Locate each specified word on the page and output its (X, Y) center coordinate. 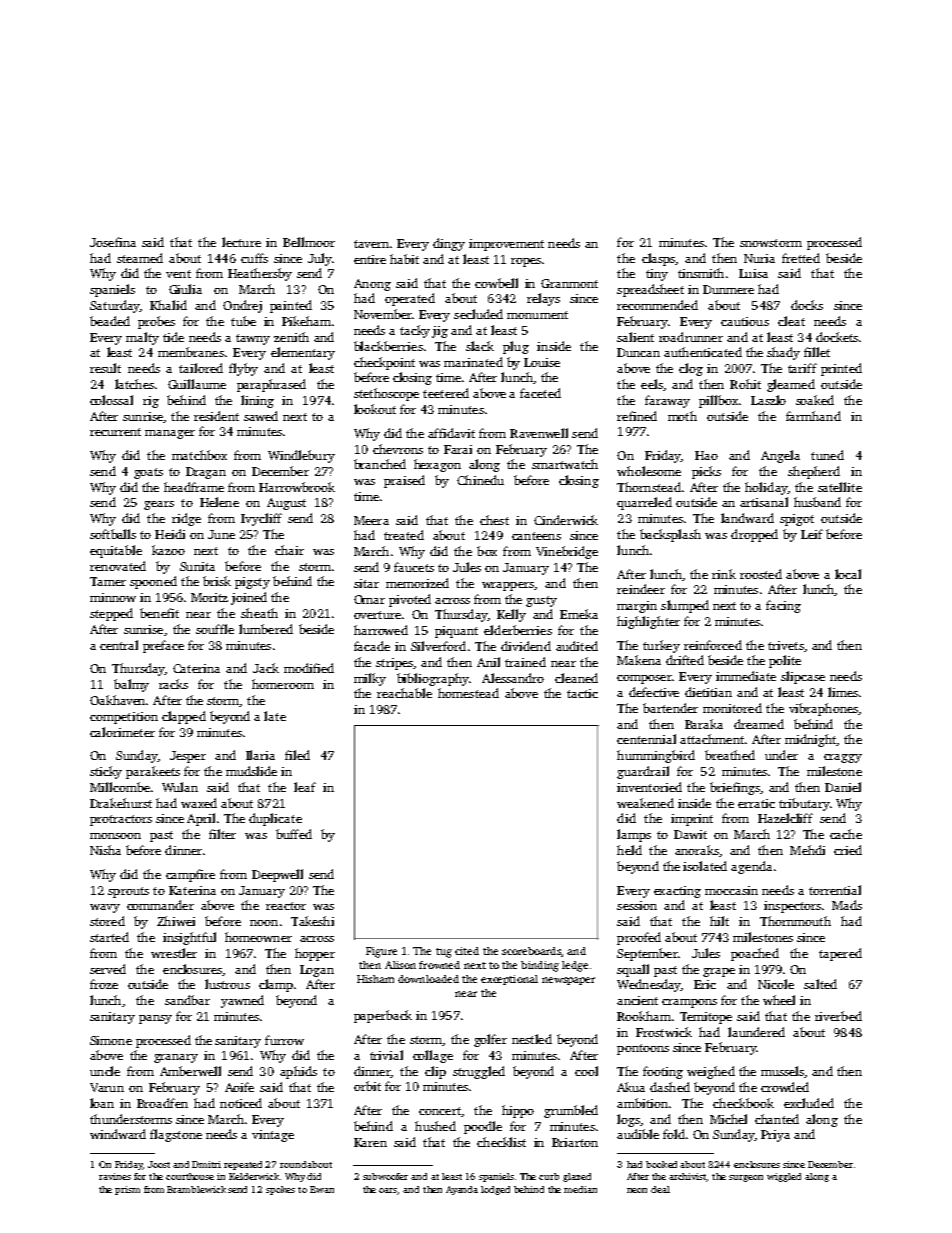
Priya (775, 1136)
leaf (305, 787)
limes (843, 692)
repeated (243, 1165)
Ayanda (462, 1190)
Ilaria (260, 755)
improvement (506, 245)
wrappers (508, 586)
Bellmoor (309, 242)
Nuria (759, 258)
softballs (113, 534)
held (629, 850)
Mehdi (807, 850)
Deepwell (277, 875)
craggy (843, 758)
